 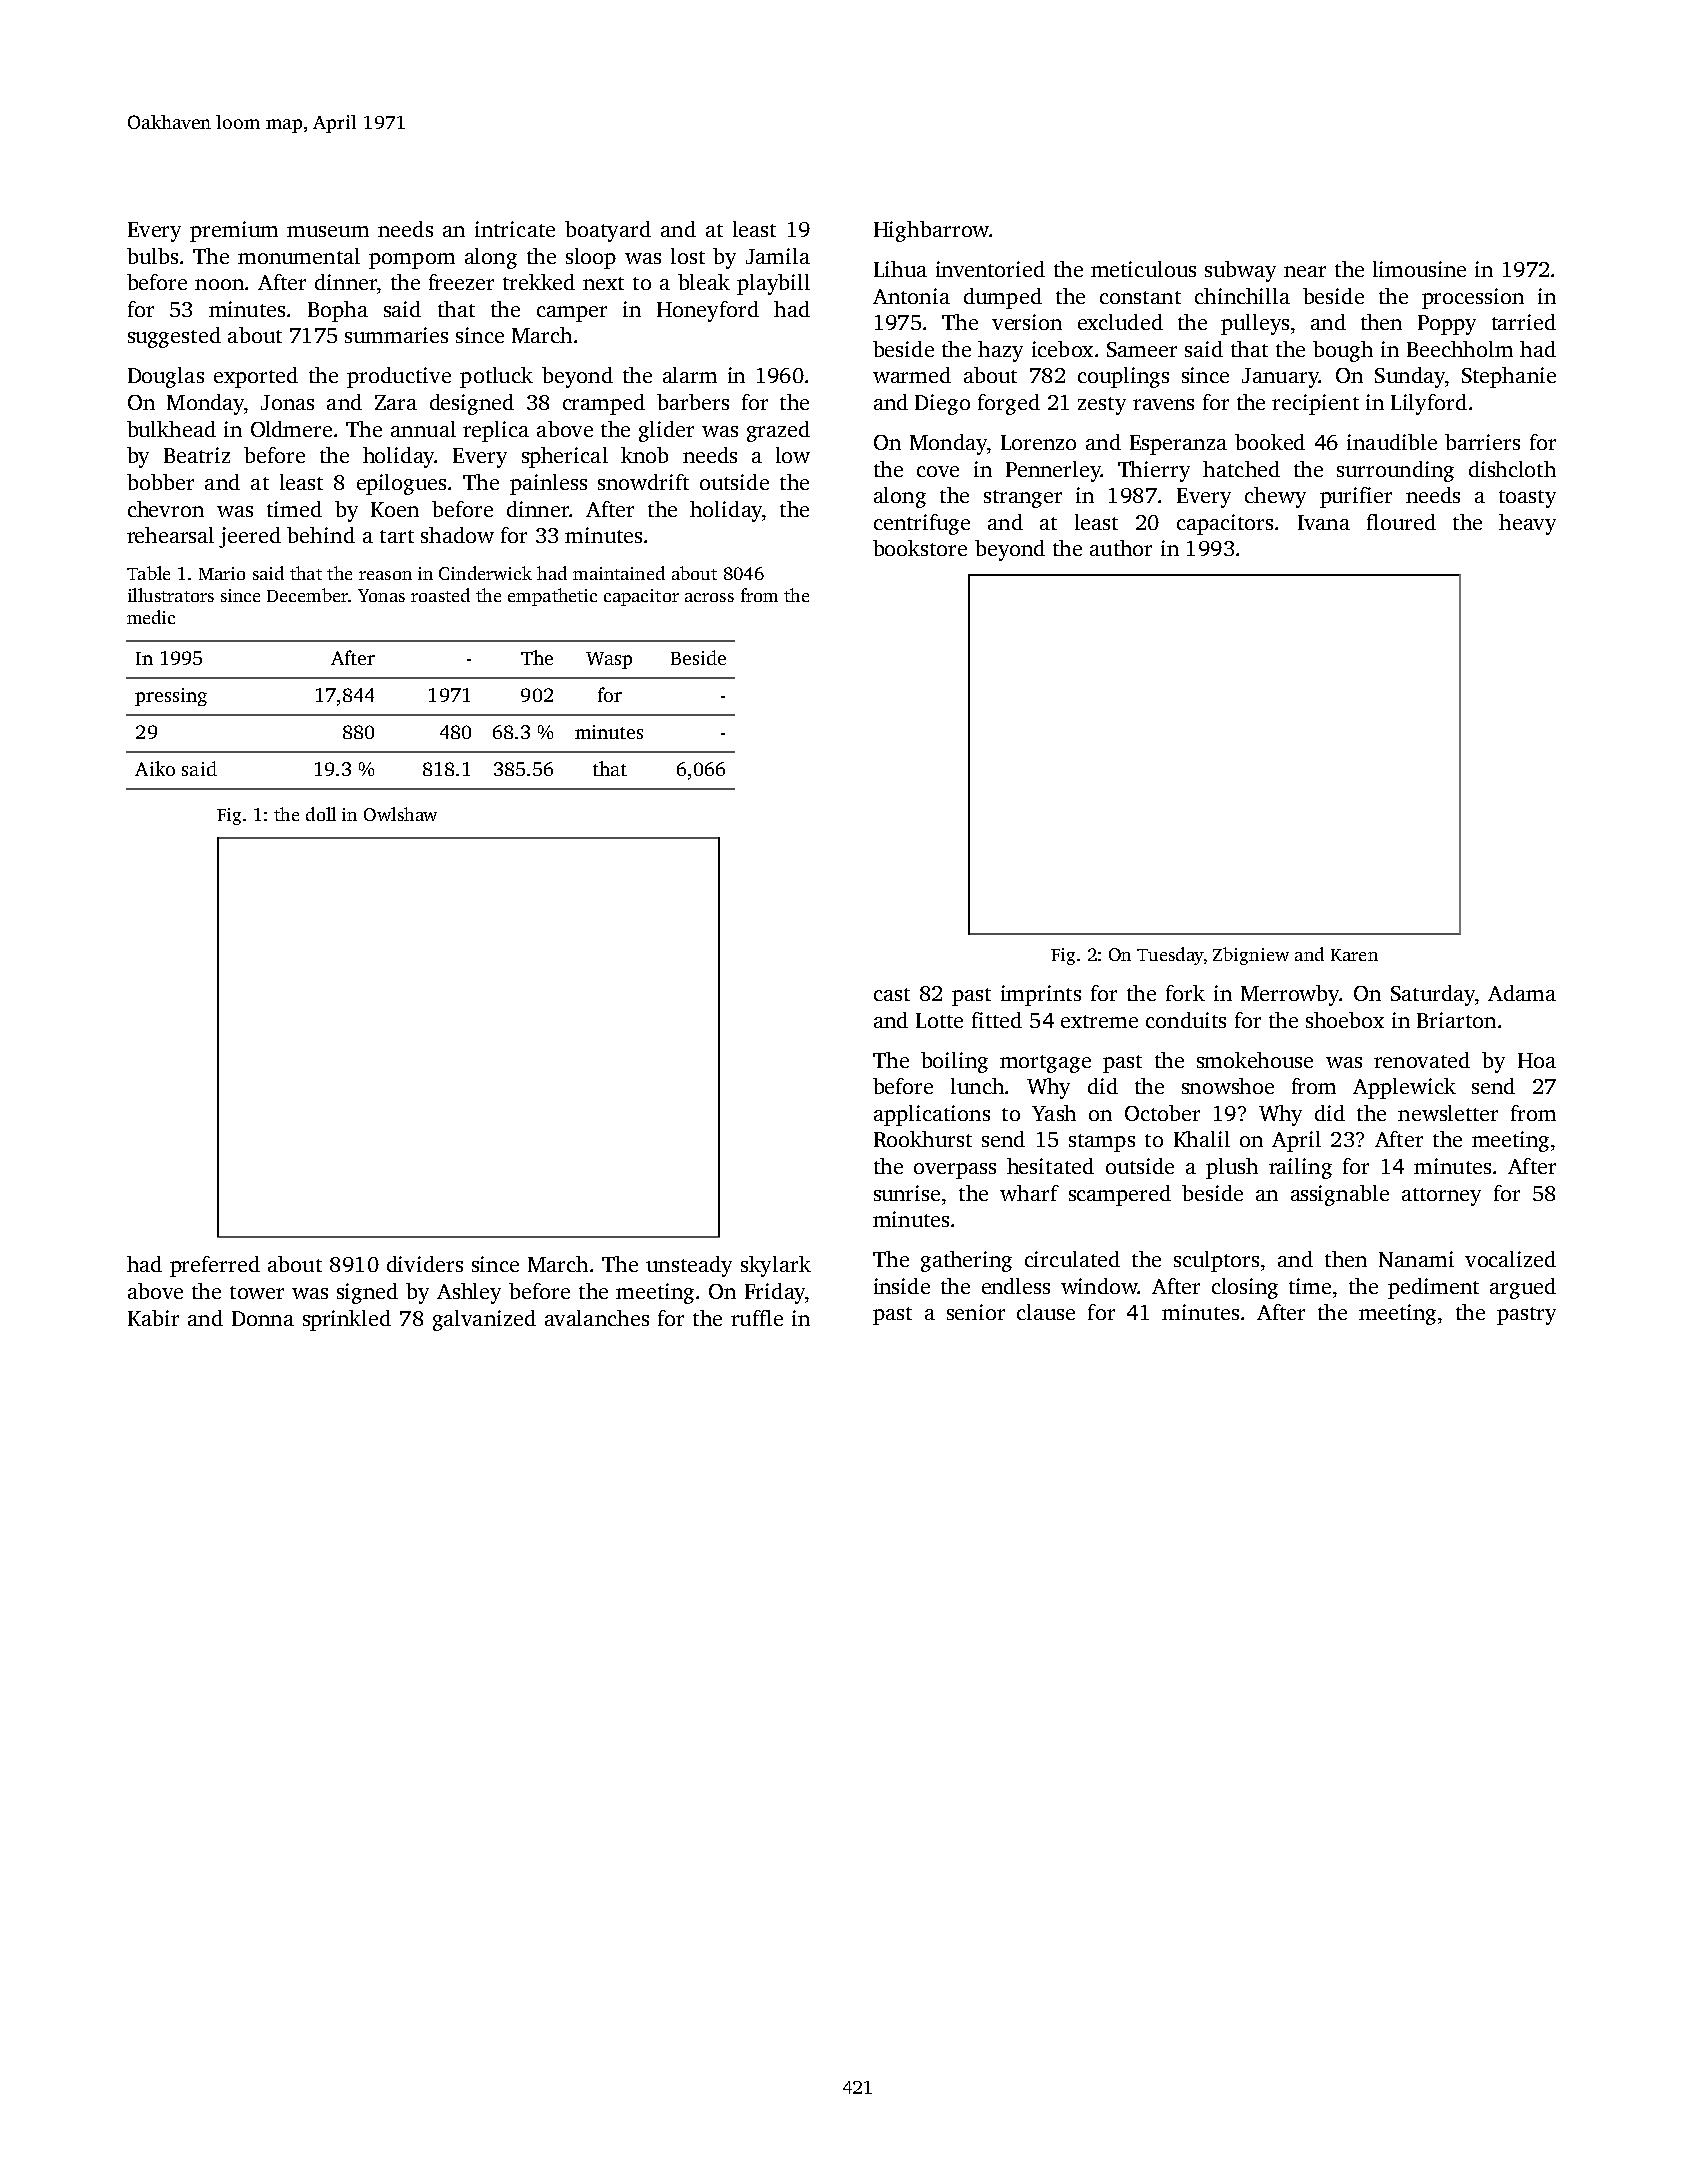 I want to click on trekked, so click(x=539, y=282).
